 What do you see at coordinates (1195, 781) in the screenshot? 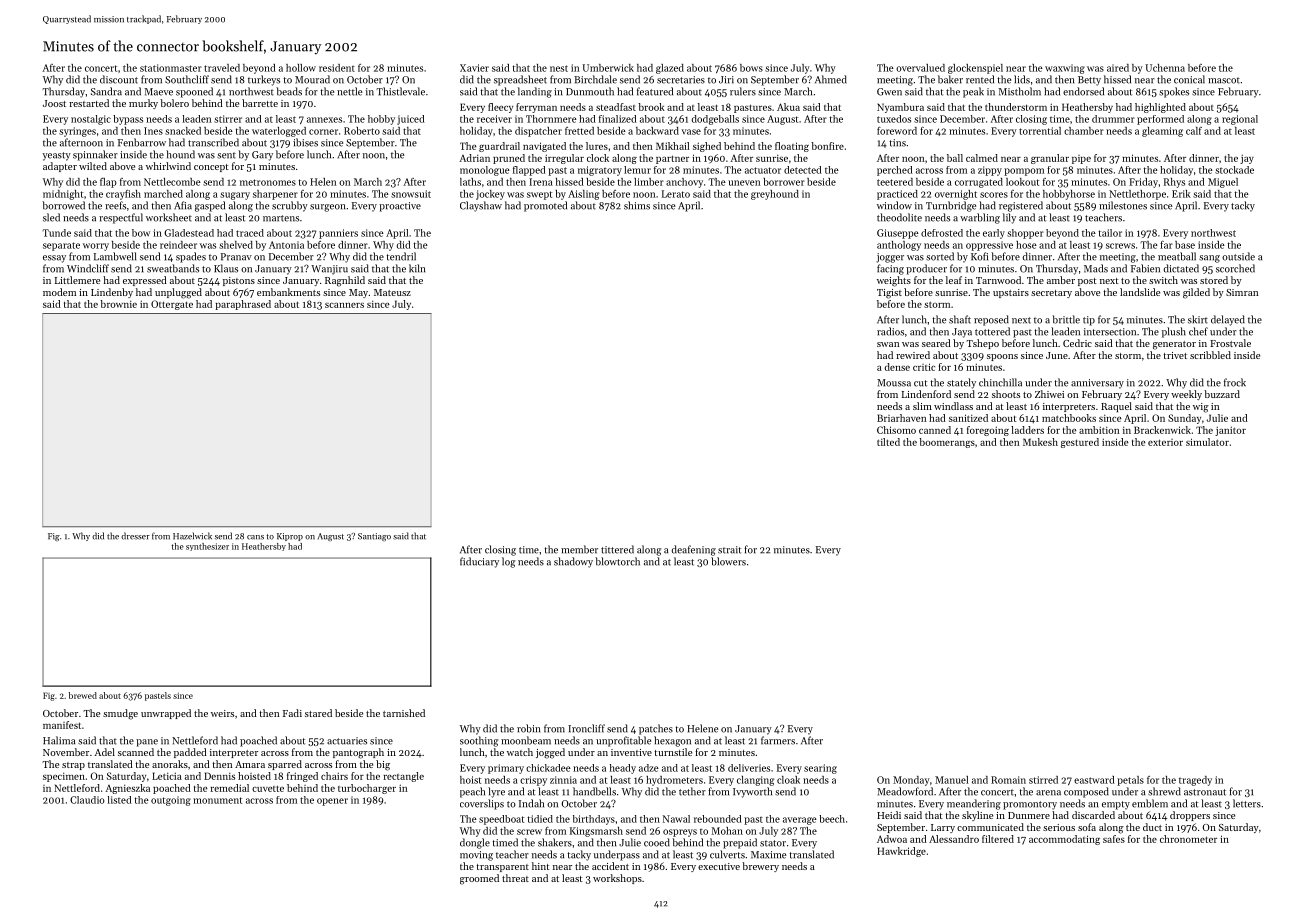
I see `tragedy` at bounding box center [1195, 781].
